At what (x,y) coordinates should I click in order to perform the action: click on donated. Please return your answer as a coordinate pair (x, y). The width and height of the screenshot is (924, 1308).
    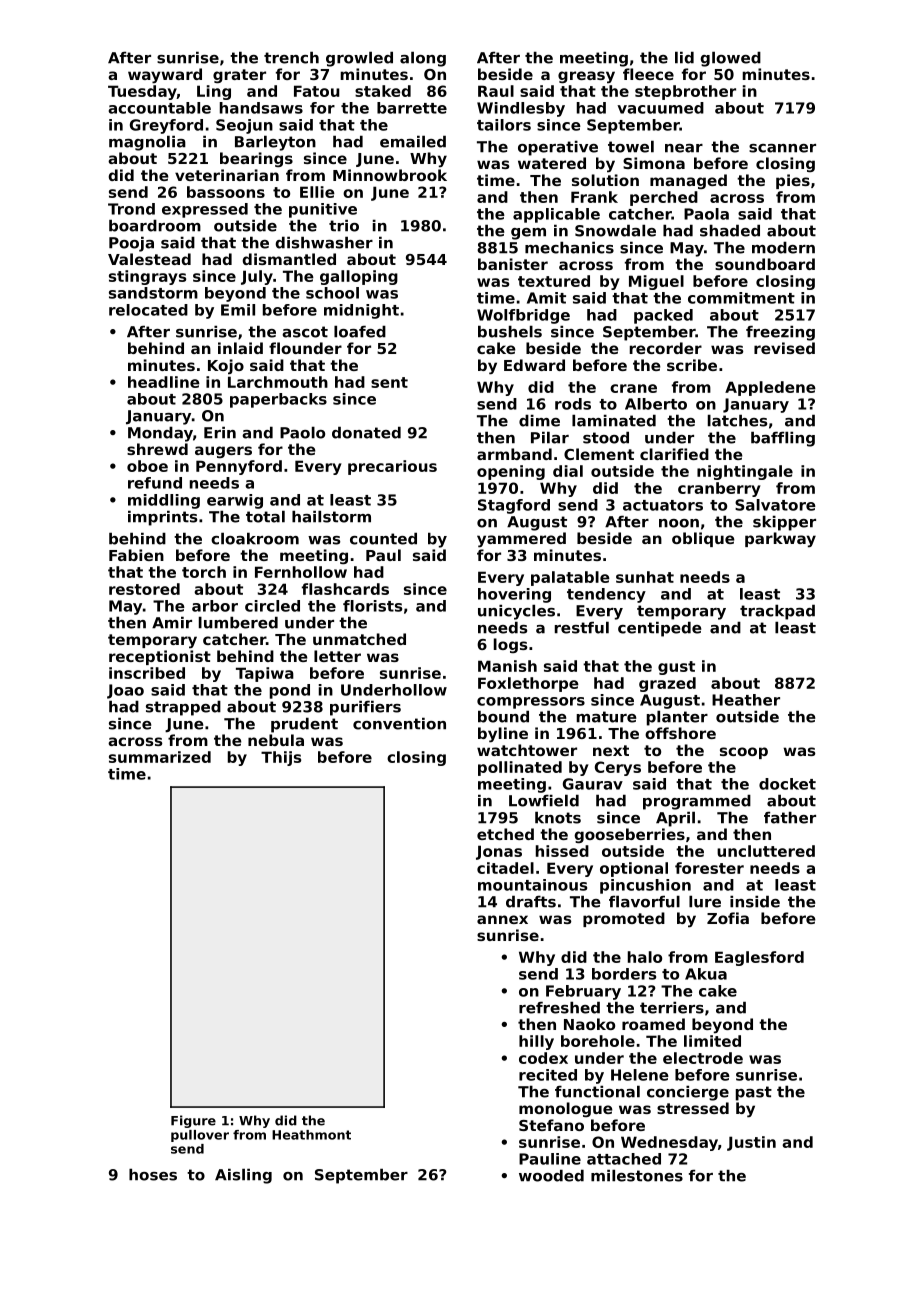
    Looking at the image, I should click on (366, 432).
